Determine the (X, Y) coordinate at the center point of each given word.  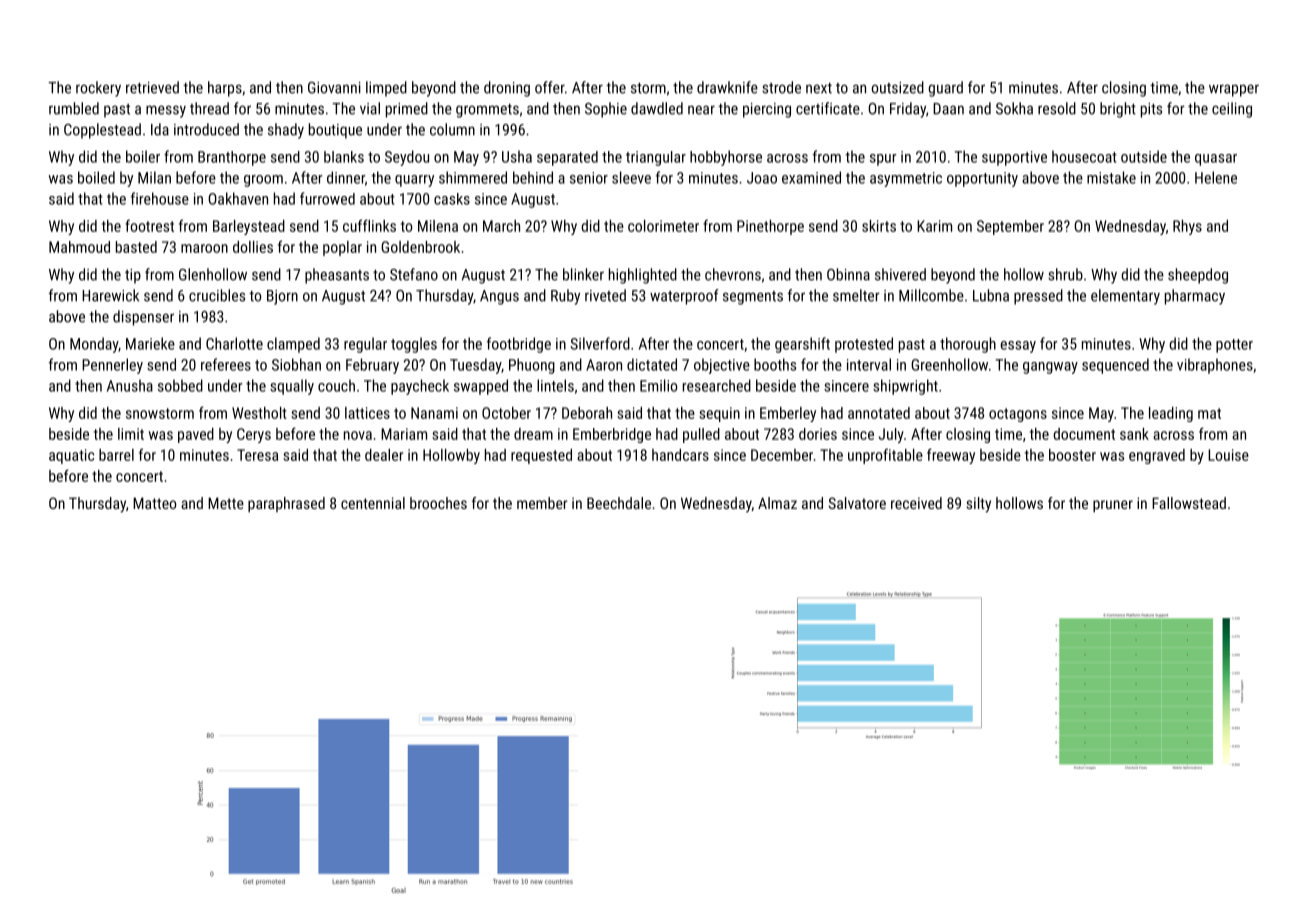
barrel (116, 455)
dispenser (143, 318)
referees (226, 364)
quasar (1216, 160)
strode (781, 87)
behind (533, 177)
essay (1018, 347)
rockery (98, 89)
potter (1234, 346)
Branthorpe (232, 158)
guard (946, 89)
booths (775, 364)
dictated (652, 364)
